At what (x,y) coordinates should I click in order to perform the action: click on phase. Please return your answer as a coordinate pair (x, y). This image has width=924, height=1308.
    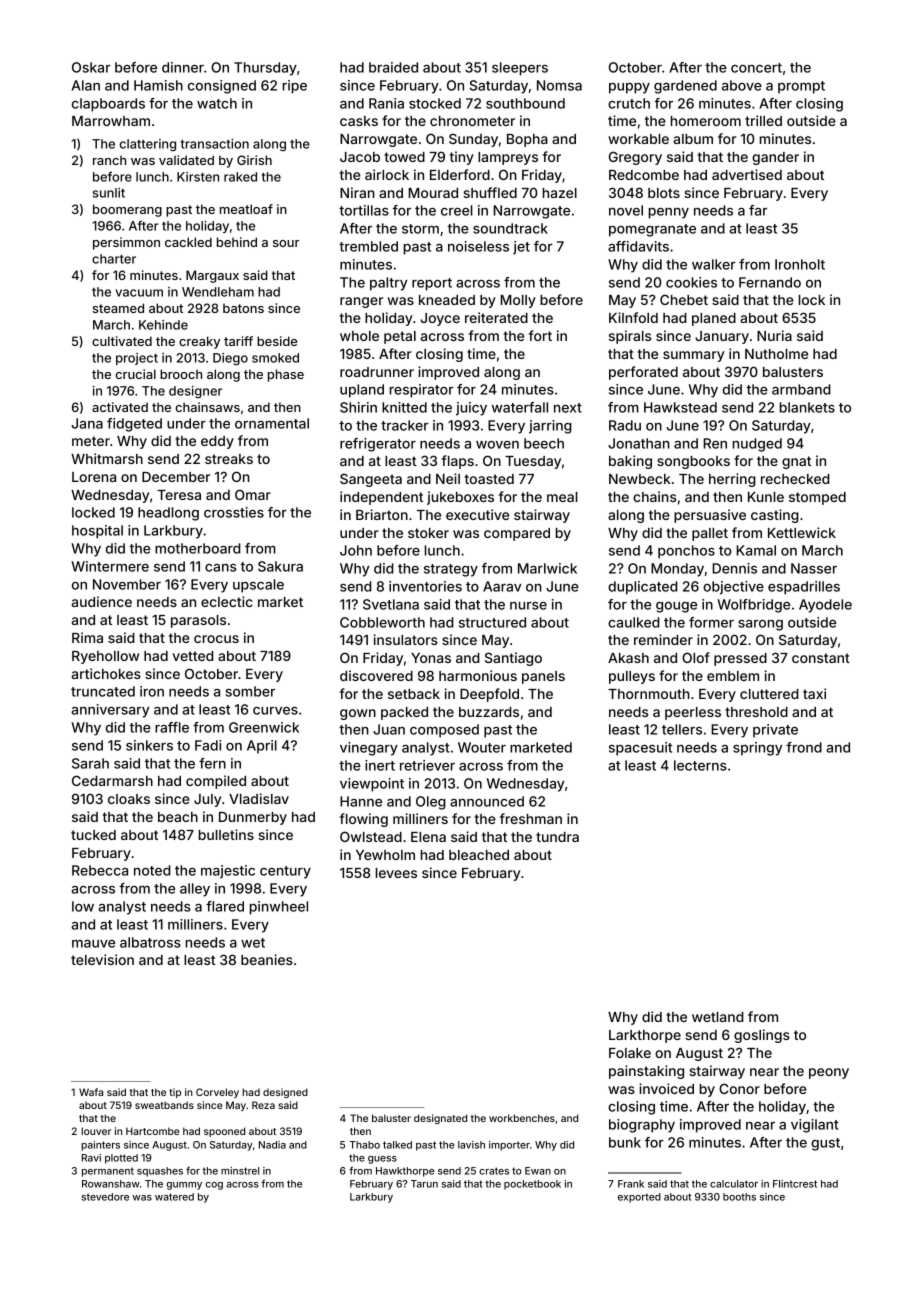
    Looking at the image, I should click on (286, 375).
